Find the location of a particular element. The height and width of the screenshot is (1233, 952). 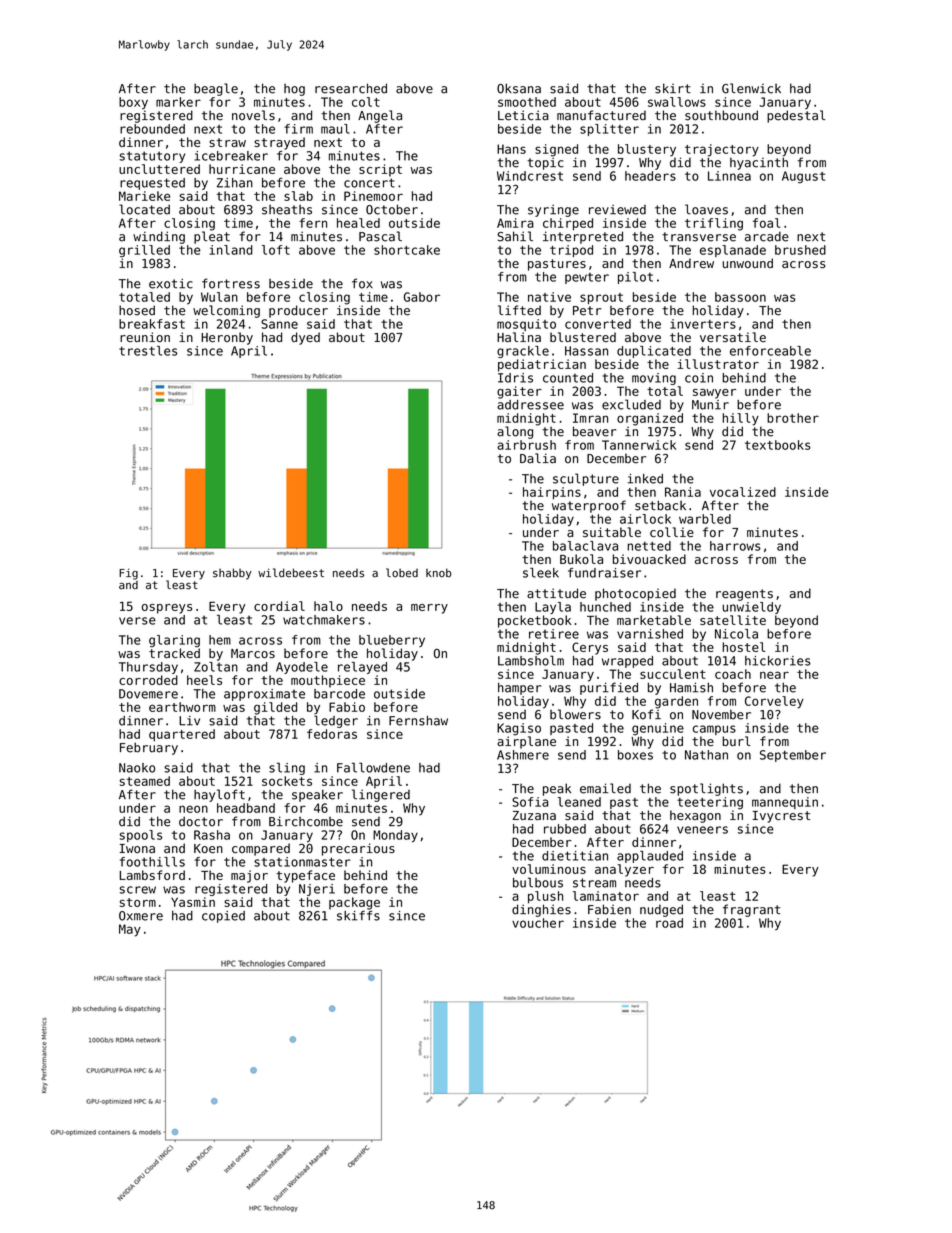

Gabor is located at coordinates (422, 297).
